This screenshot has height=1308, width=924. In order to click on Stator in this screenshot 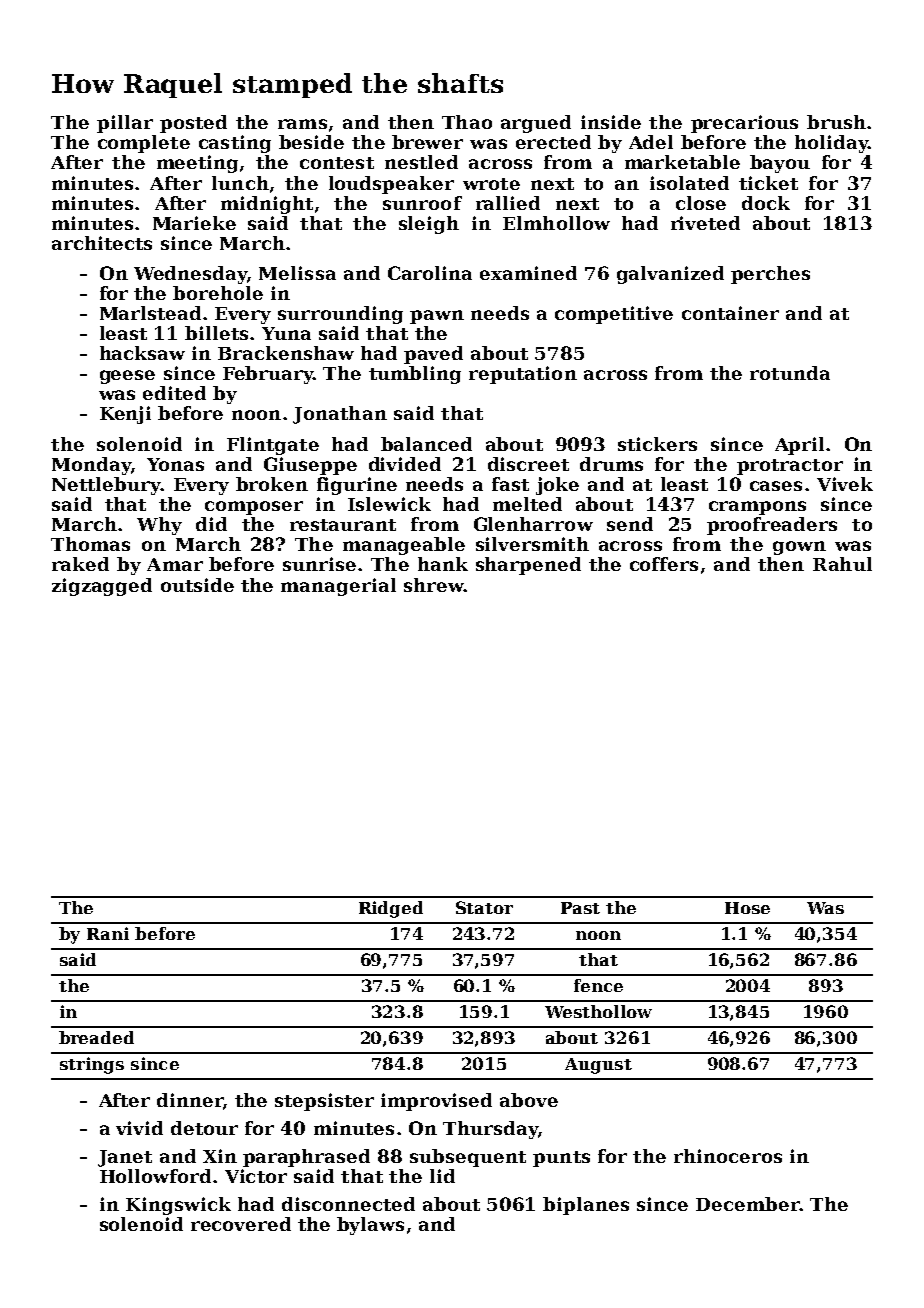, I will do `click(484, 907)`.
